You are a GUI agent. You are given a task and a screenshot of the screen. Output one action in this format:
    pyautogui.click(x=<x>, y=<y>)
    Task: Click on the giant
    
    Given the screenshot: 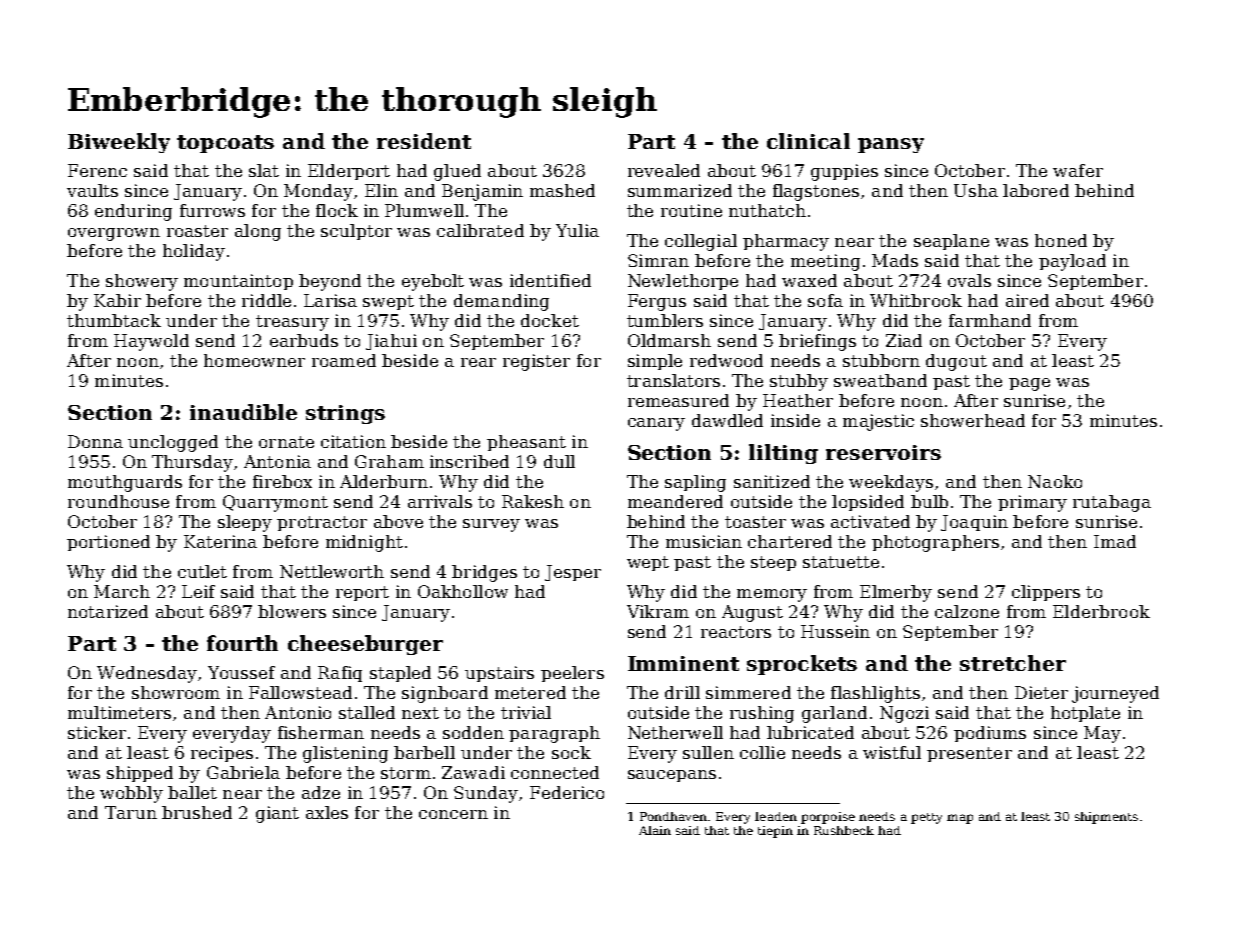 What is the action you would take?
    pyautogui.click(x=277, y=814)
